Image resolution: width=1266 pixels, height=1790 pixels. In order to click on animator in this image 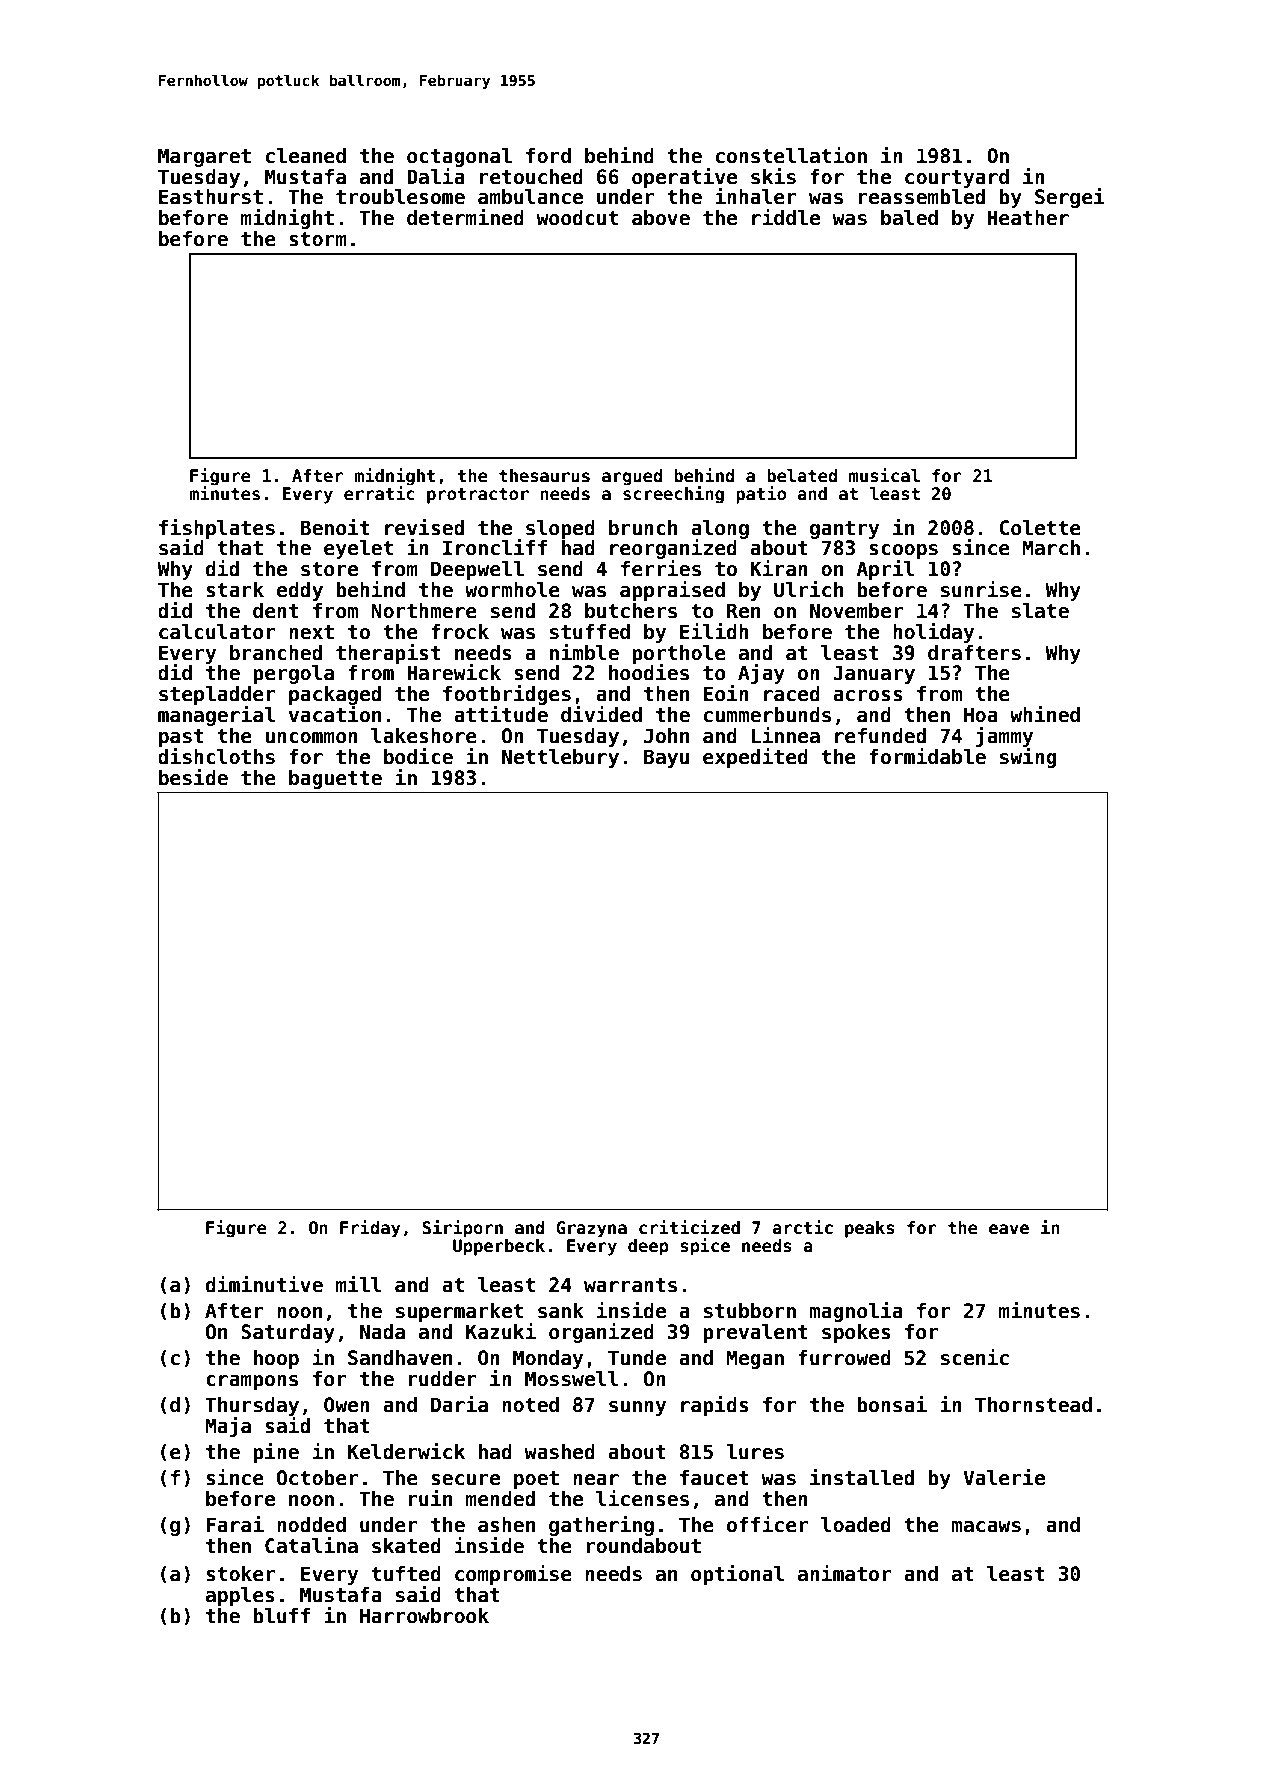, I will do `click(844, 1573)`.
